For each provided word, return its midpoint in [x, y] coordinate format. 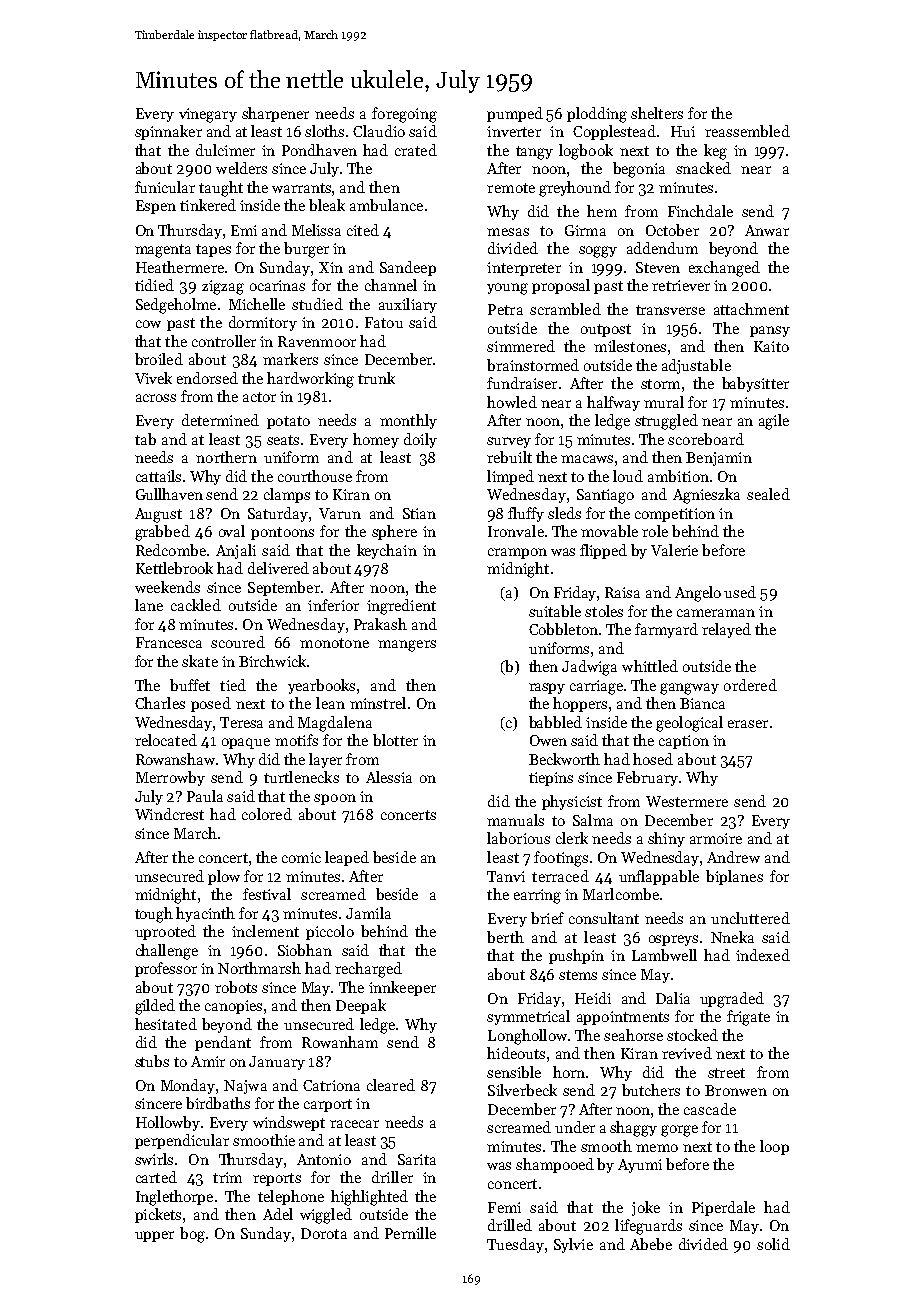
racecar [354, 1124]
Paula [205, 796]
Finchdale [700, 211]
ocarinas [277, 285]
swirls [154, 1159]
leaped [347, 858]
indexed [763, 955]
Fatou [384, 322]
